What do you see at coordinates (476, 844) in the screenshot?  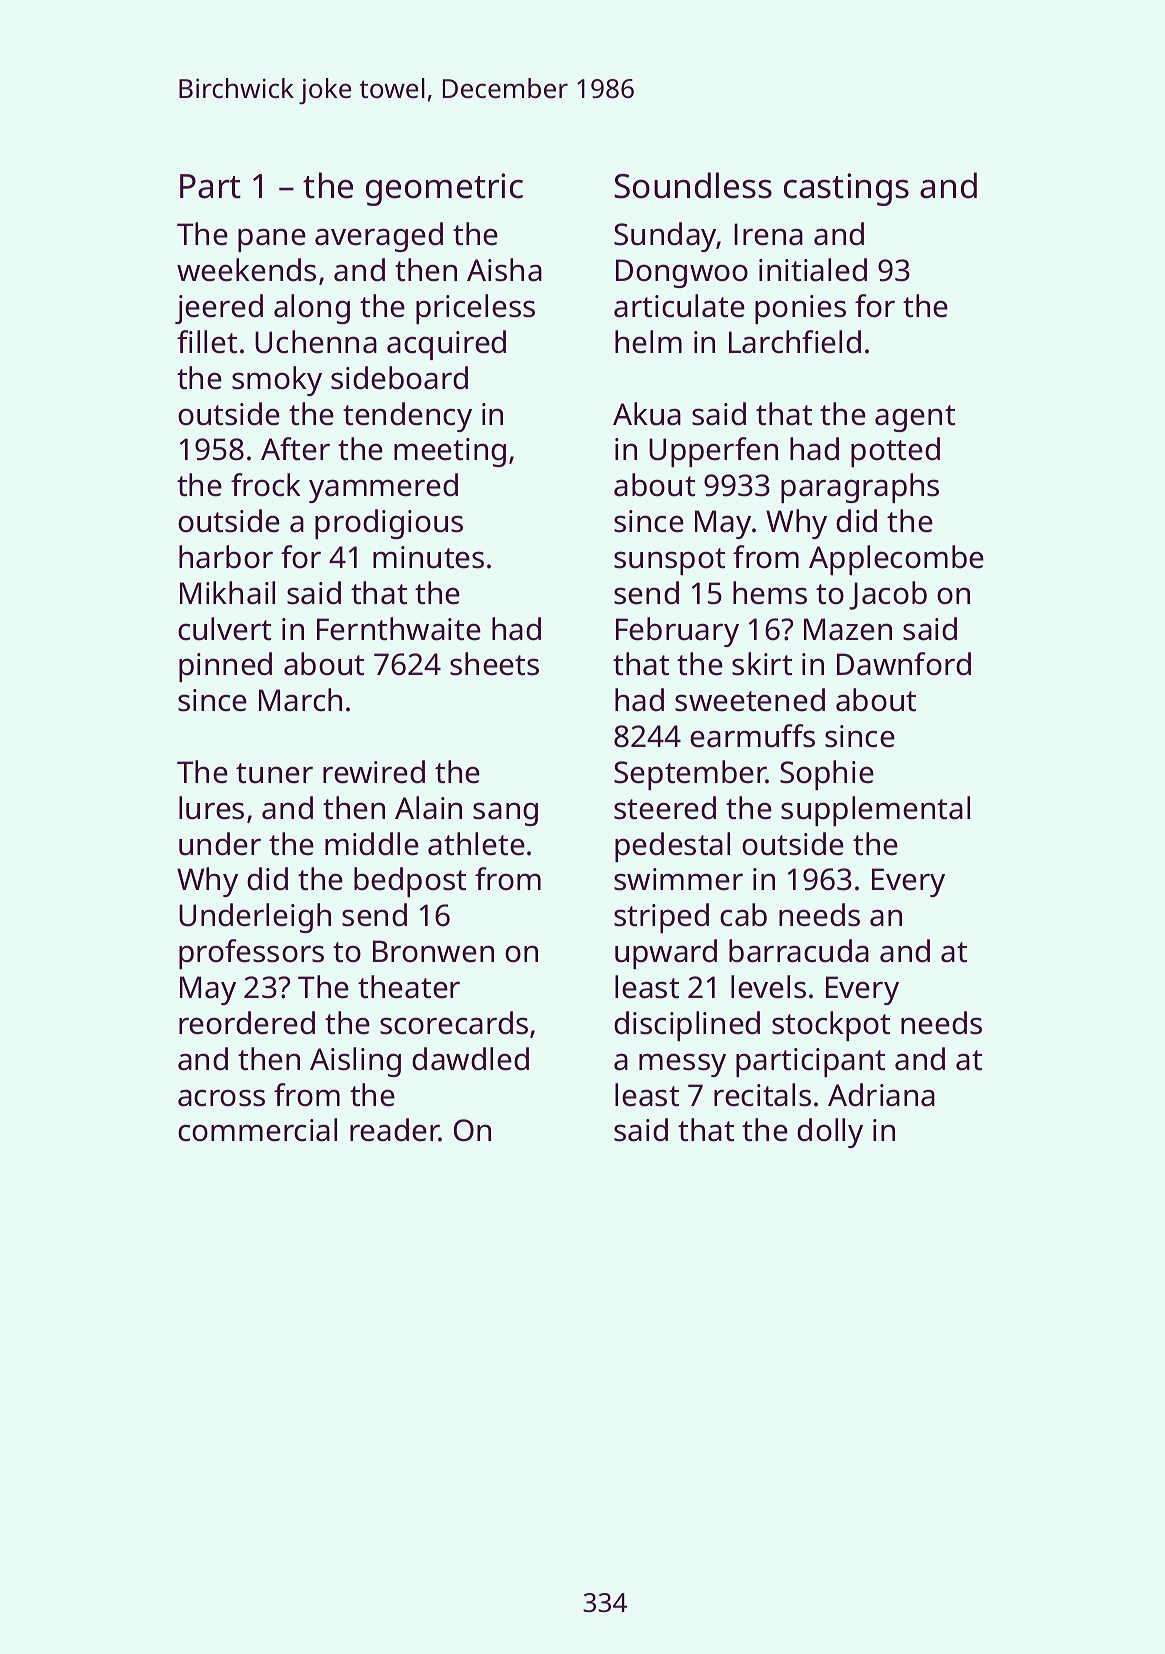 I see `athlete` at bounding box center [476, 844].
